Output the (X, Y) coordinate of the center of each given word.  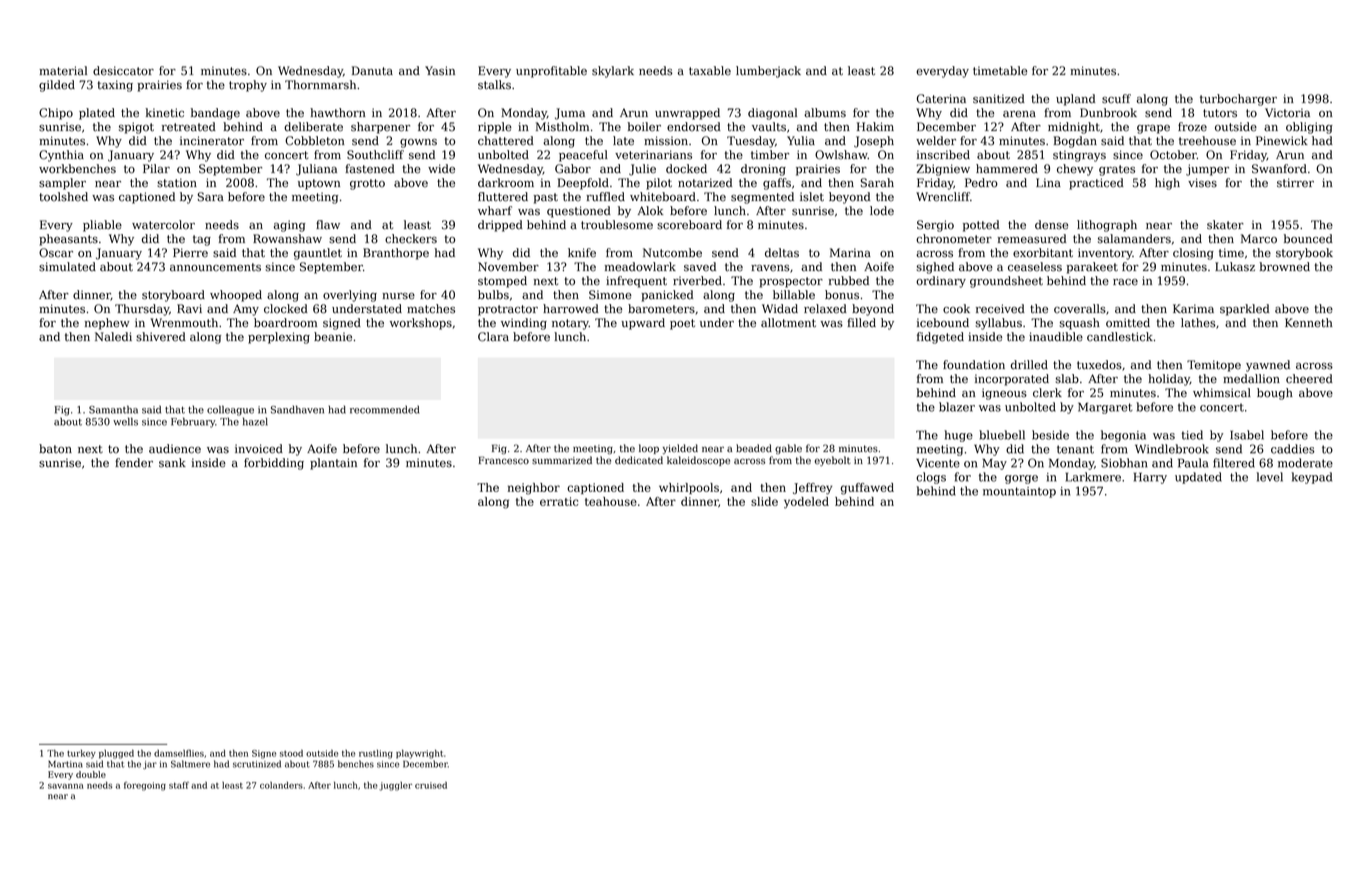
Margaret (1105, 408)
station (177, 183)
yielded (680, 449)
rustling (376, 754)
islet (812, 197)
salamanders (1134, 239)
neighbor (534, 489)
